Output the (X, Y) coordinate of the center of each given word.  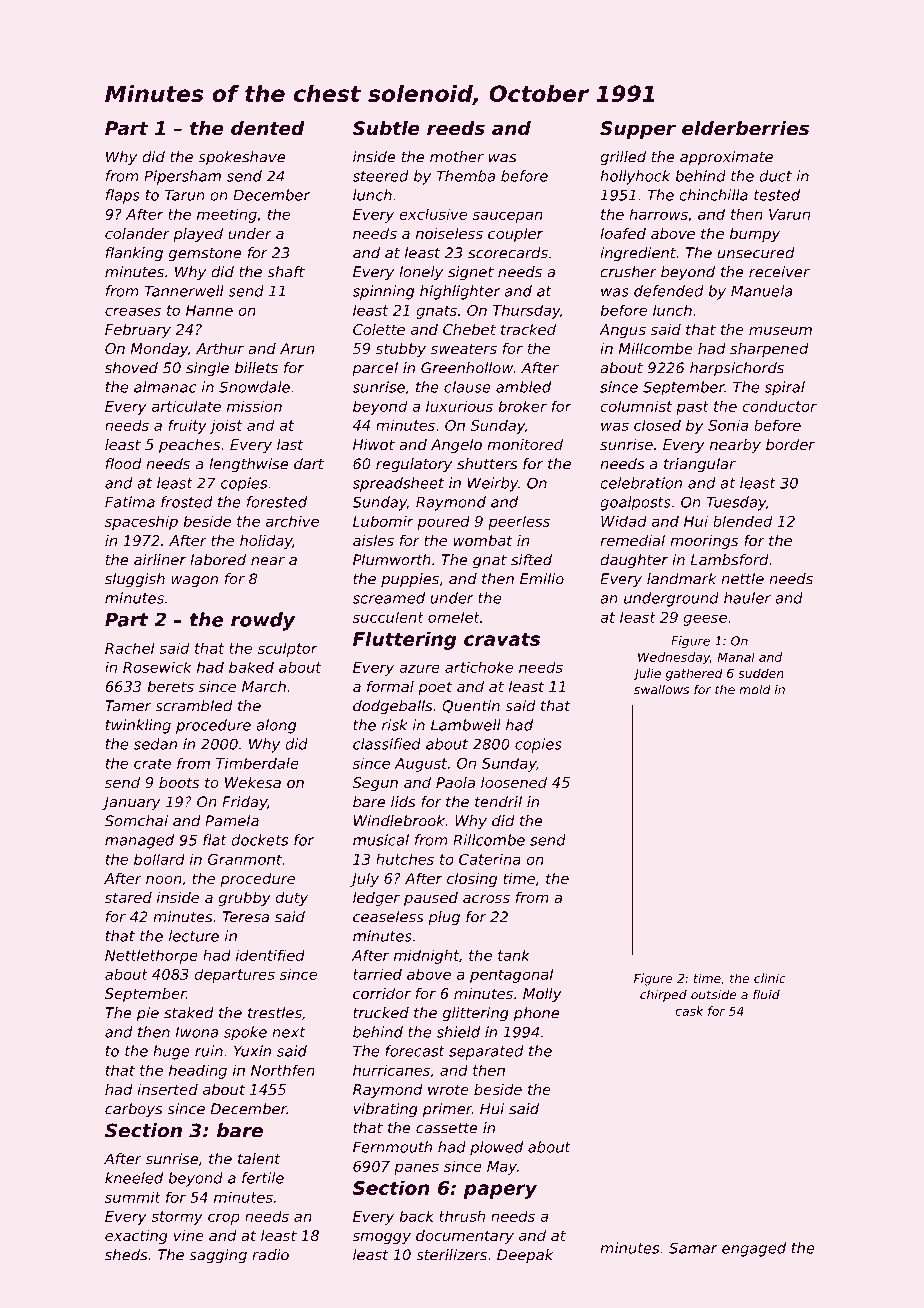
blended (742, 521)
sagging (218, 1256)
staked (189, 1013)
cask (689, 1011)
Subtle (386, 128)
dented (268, 128)
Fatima (130, 502)
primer (447, 1110)
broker (522, 406)
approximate (726, 158)
